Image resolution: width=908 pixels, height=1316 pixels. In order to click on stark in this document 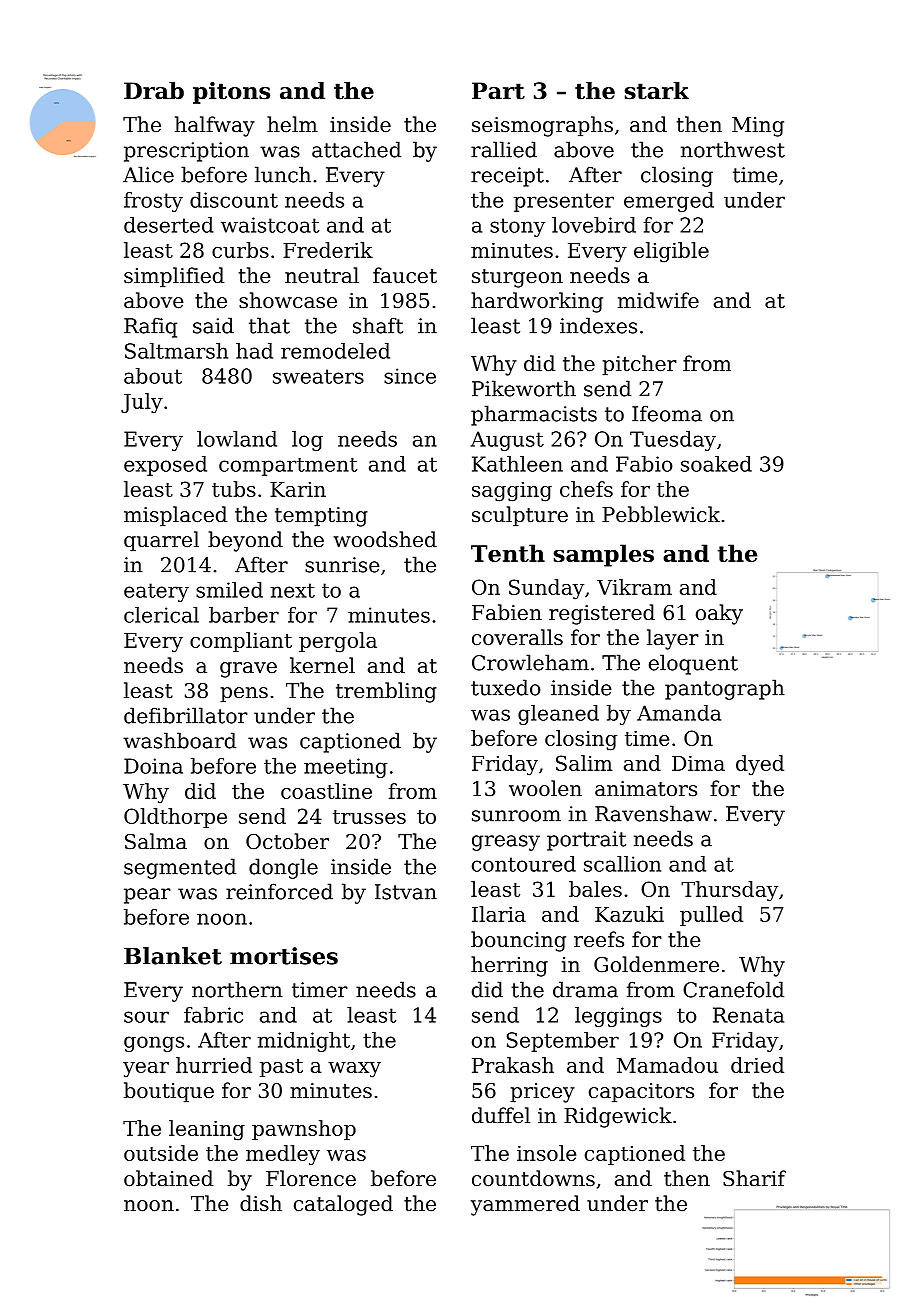, I will do `click(656, 91)`.
